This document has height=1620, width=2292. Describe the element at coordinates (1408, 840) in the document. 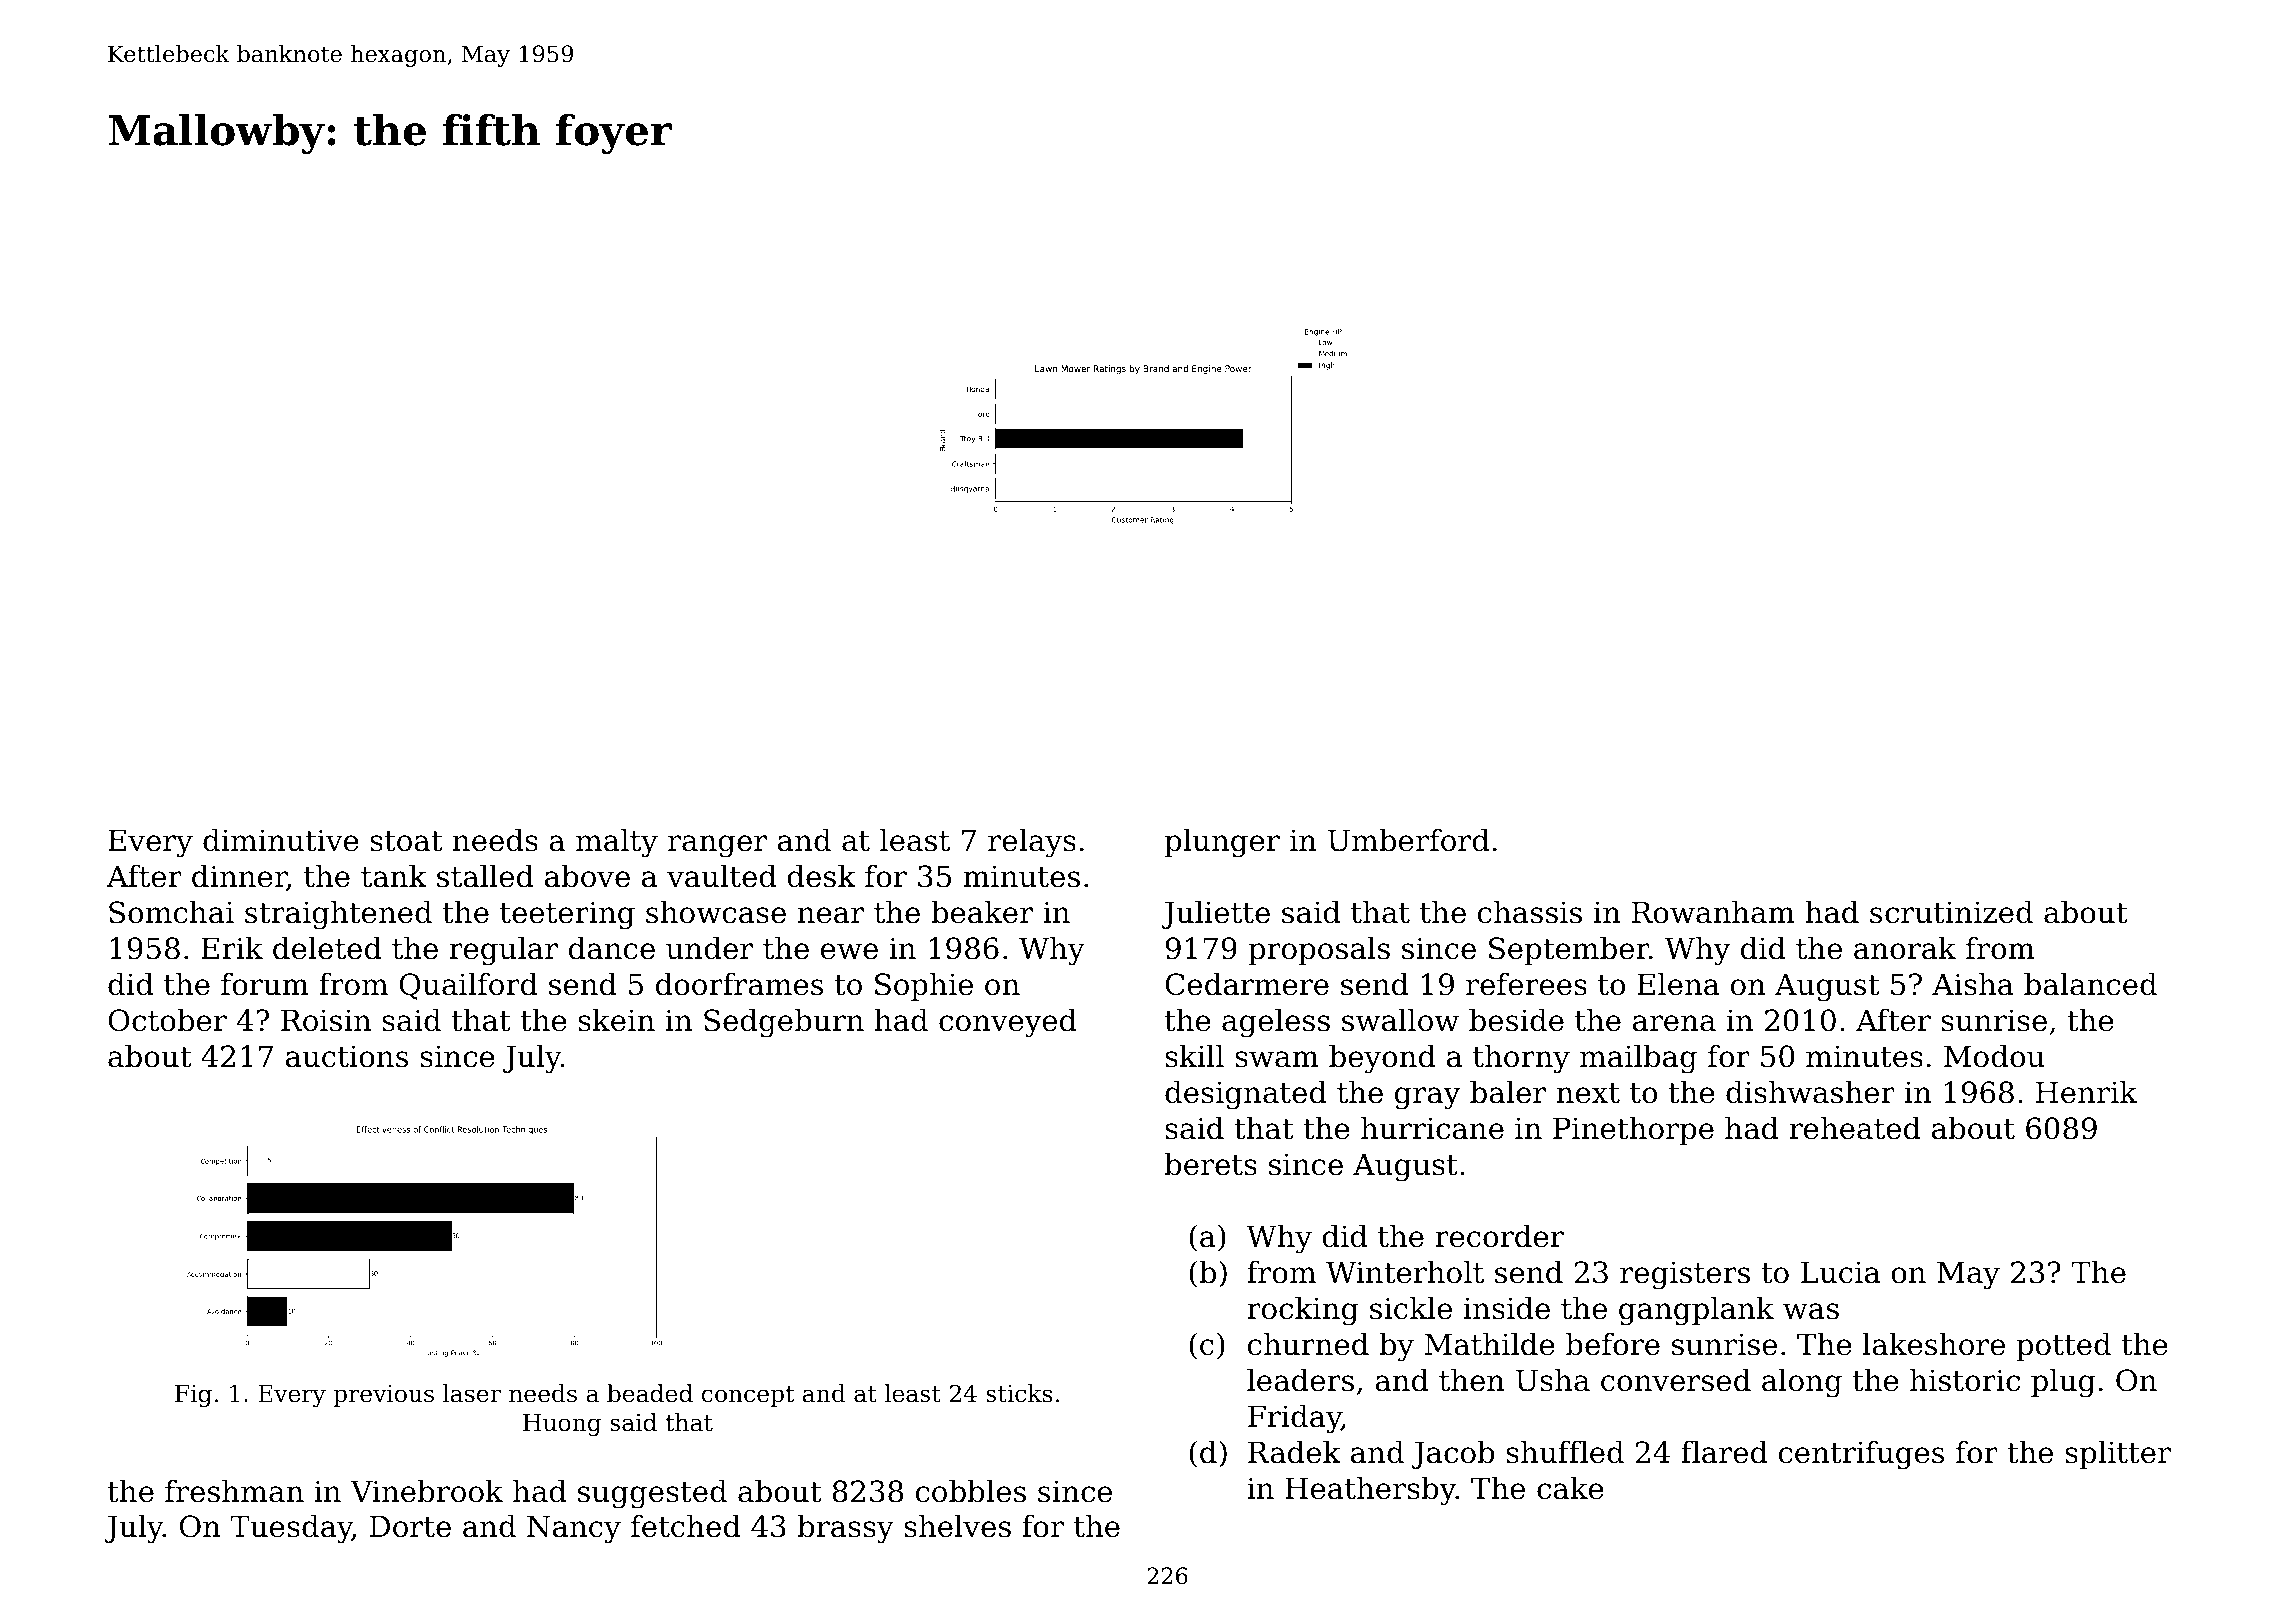

I see `Umberford` at that location.
